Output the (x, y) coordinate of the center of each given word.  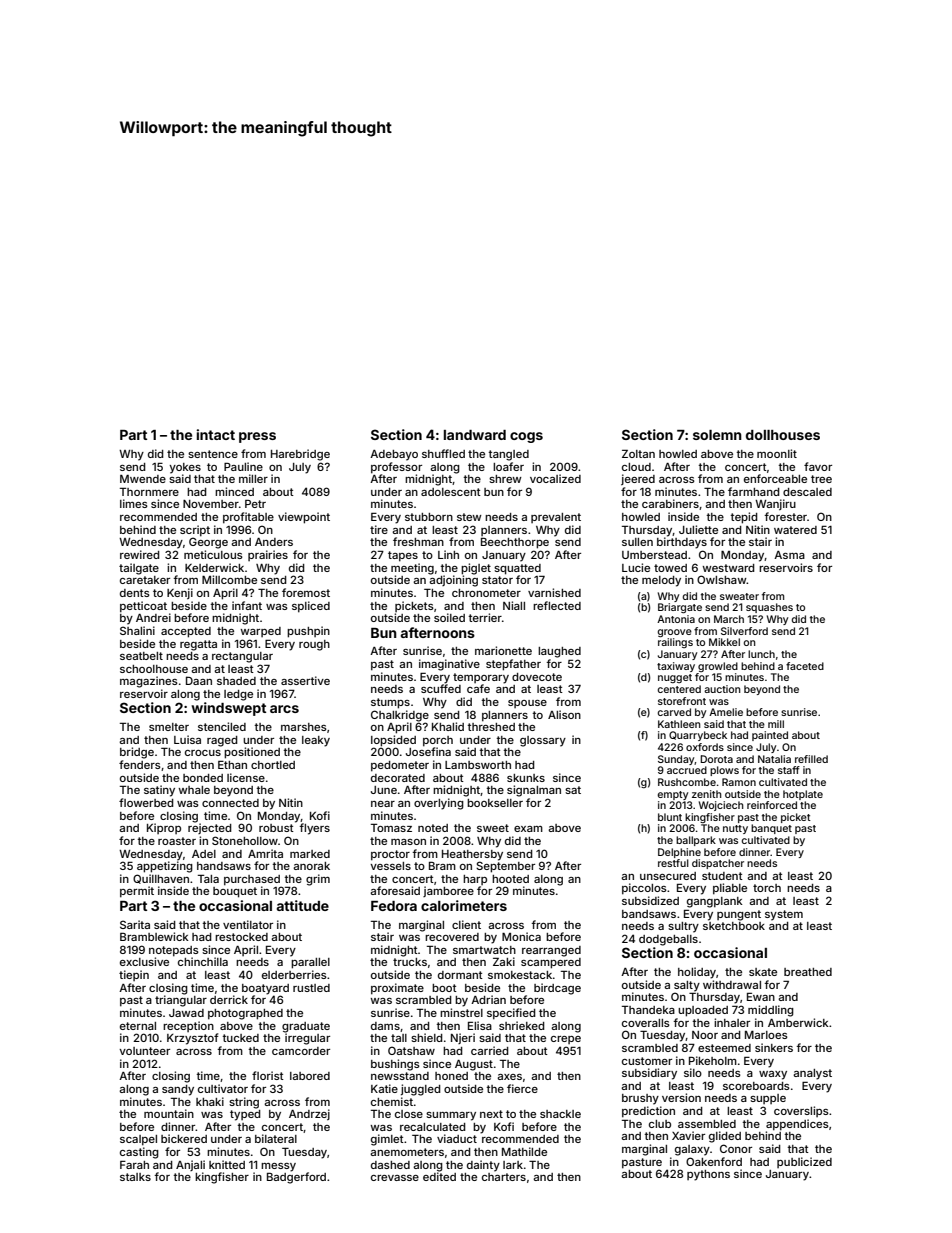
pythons (708, 1175)
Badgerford (296, 1178)
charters (504, 1177)
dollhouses (783, 435)
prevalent (556, 518)
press (257, 437)
